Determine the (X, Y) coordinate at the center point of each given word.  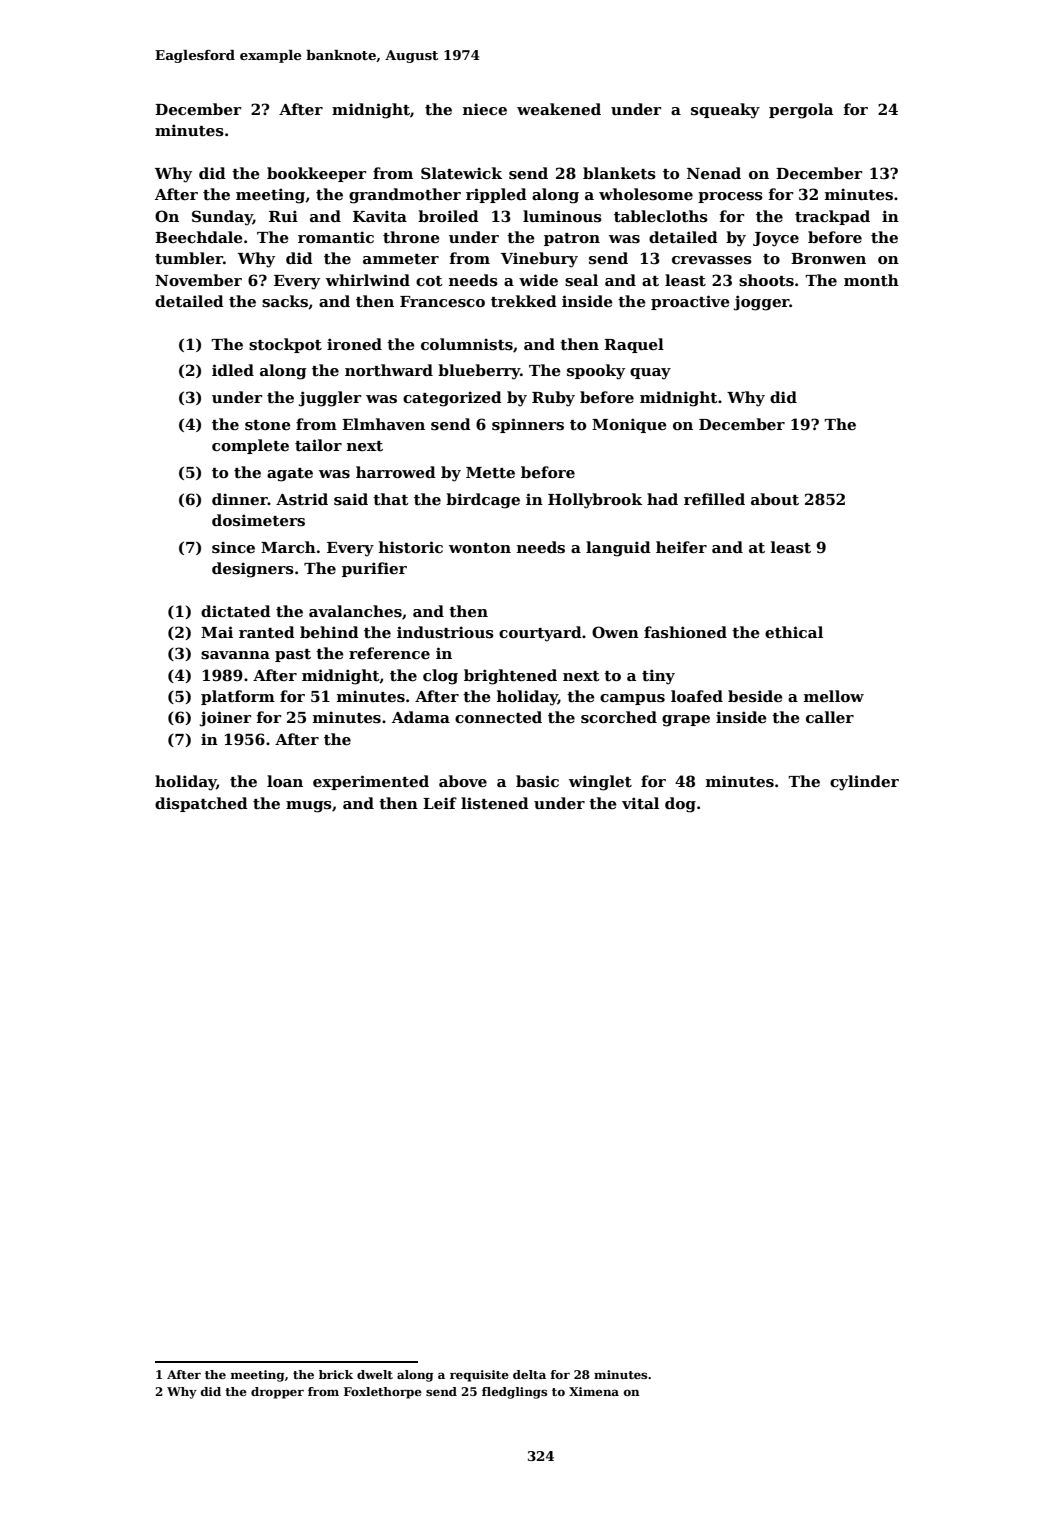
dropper (277, 1393)
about (775, 499)
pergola (801, 111)
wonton (480, 548)
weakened (559, 109)
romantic (336, 237)
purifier (374, 569)
